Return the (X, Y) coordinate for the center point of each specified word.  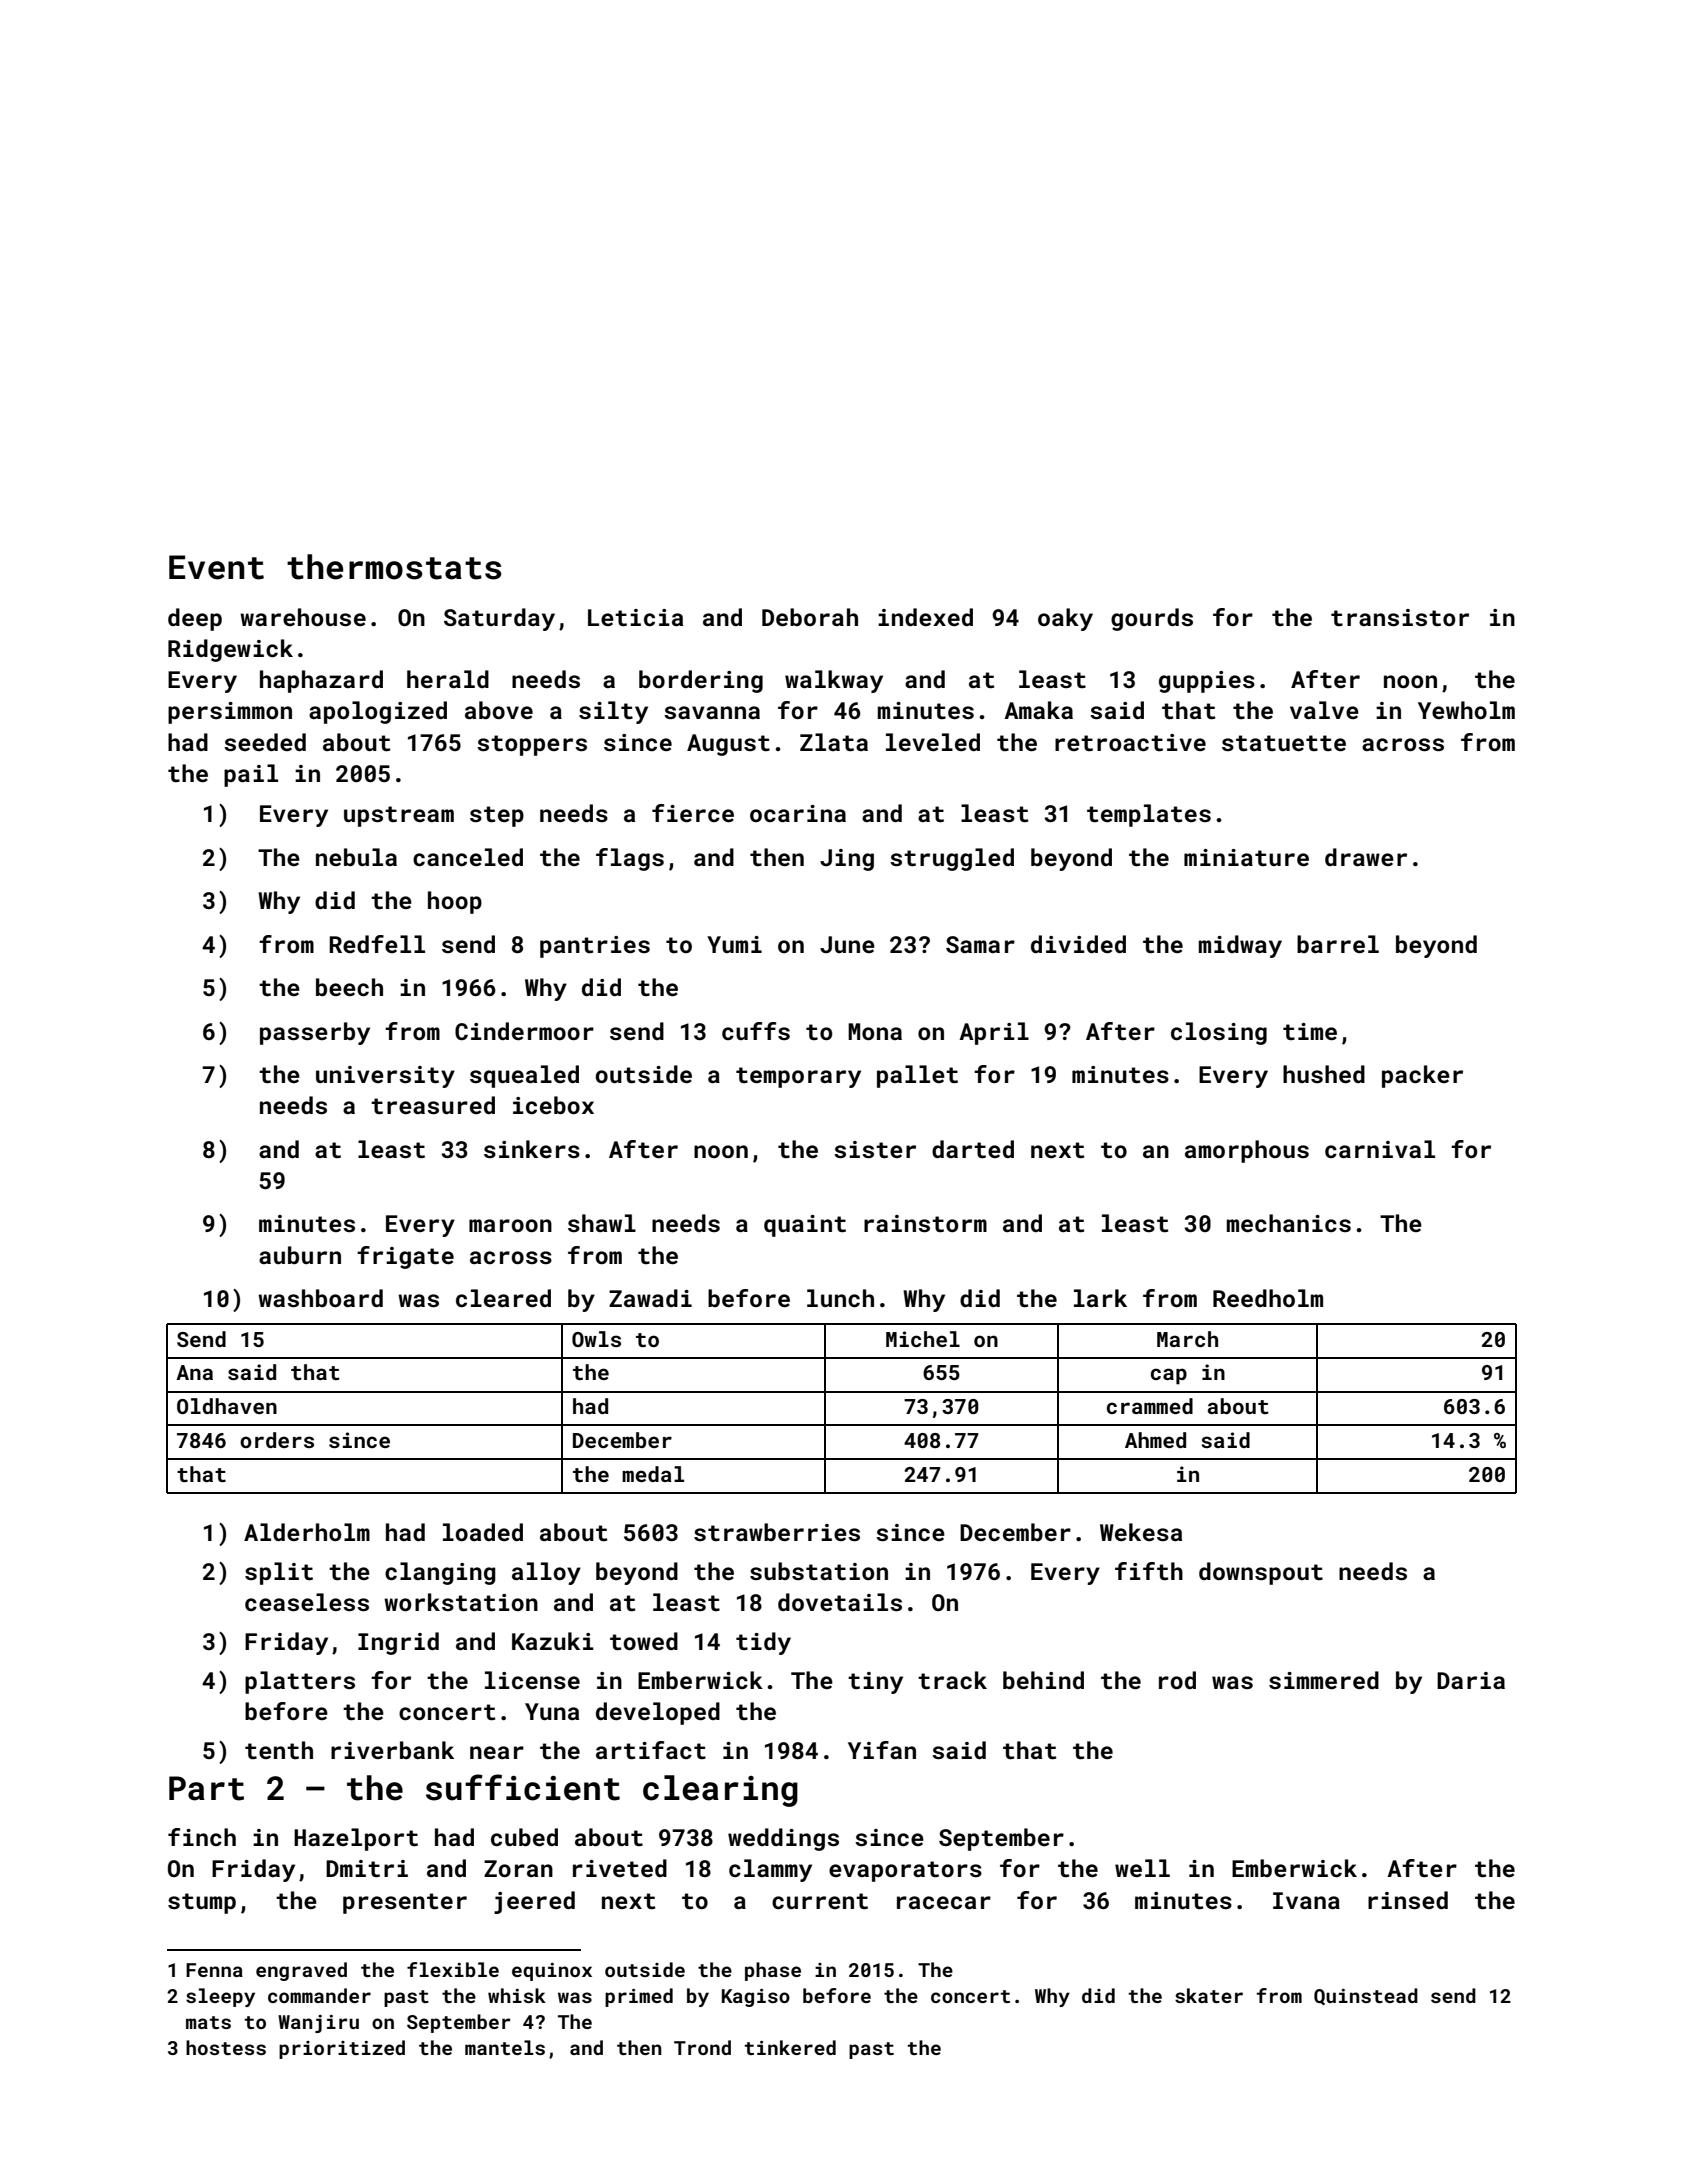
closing (1219, 1033)
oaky (1065, 619)
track (952, 1680)
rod (1177, 1680)
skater (1209, 1995)
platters (300, 1682)
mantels (505, 2047)
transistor (1400, 617)
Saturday (499, 619)
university (385, 1077)
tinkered (790, 2047)
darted (973, 1149)
